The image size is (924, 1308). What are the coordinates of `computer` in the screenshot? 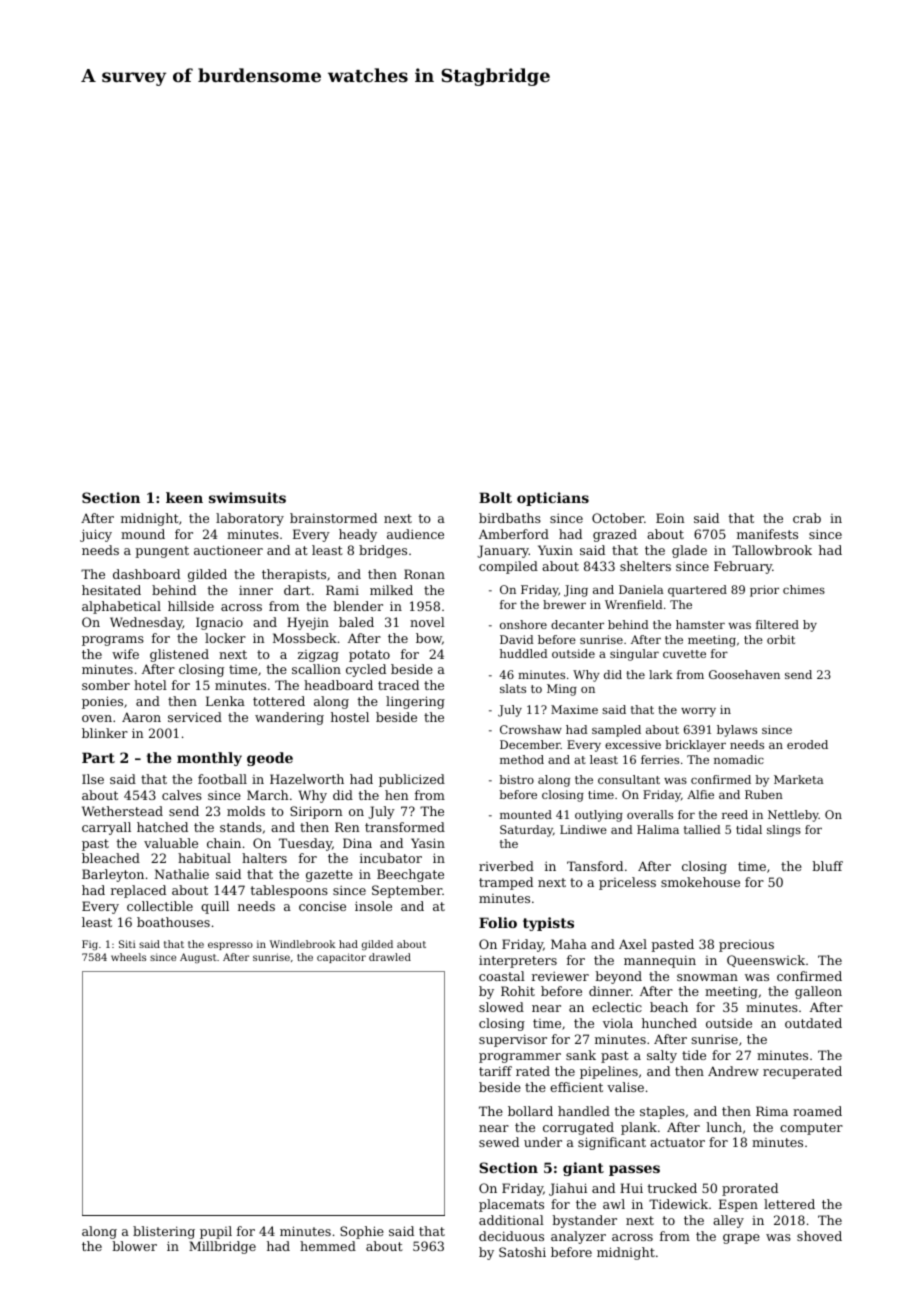 It's located at (811, 1129).
